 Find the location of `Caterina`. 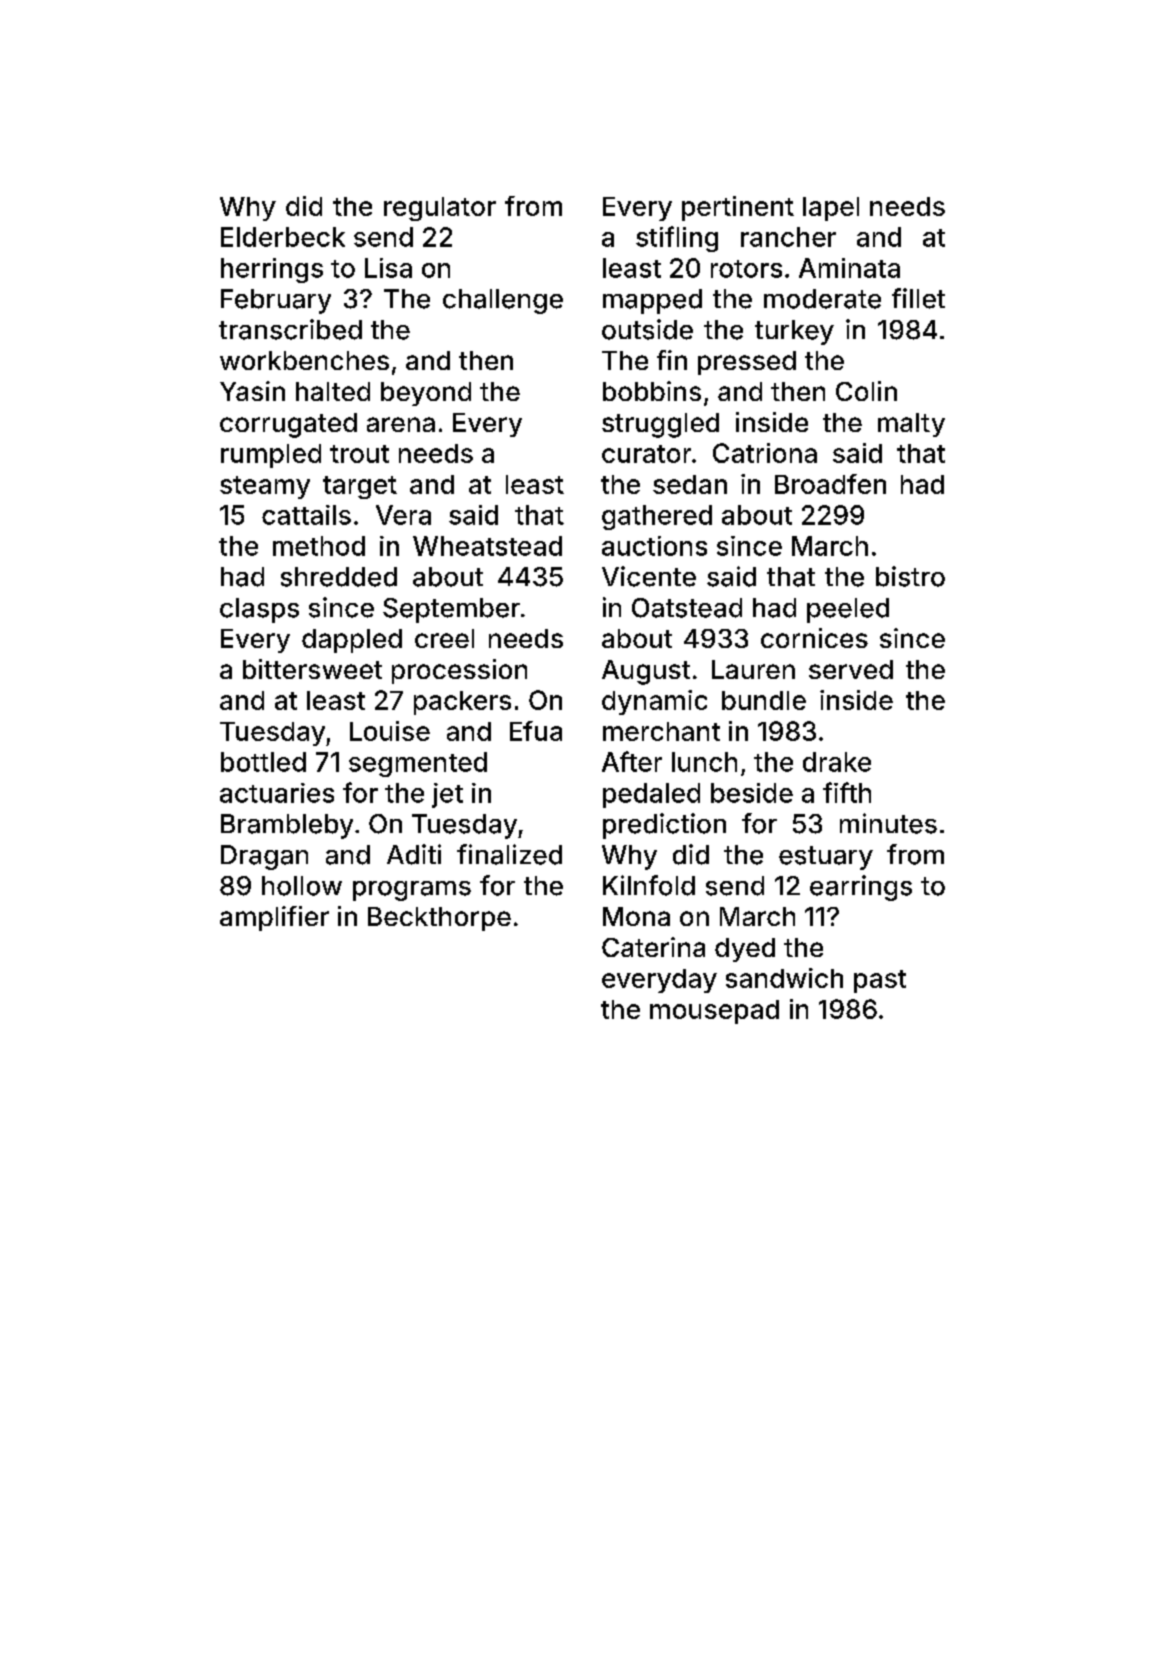

Caterina is located at coordinates (653, 947).
